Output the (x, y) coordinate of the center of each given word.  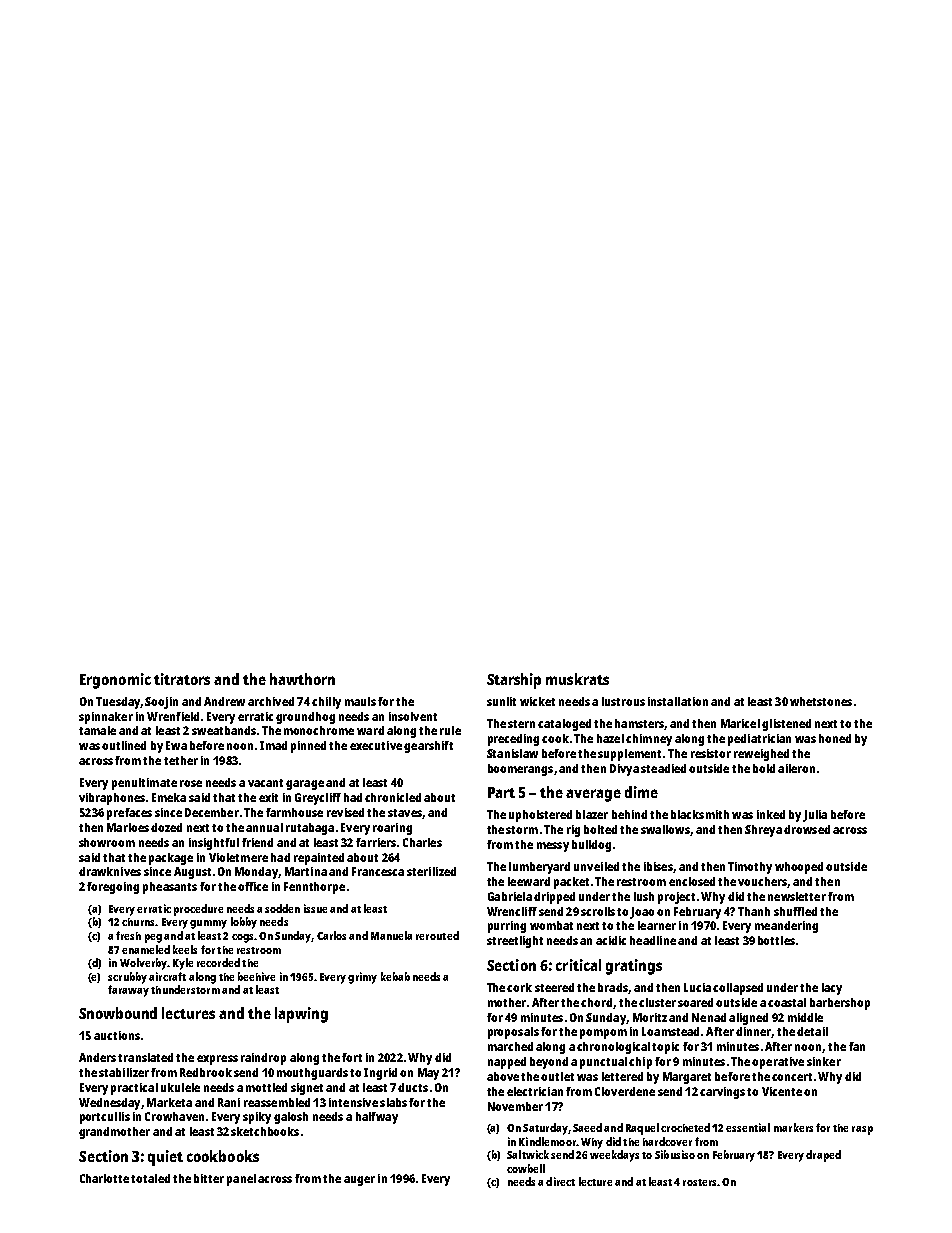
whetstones (821, 701)
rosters (699, 1182)
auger (359, 1181)
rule (450, 730)
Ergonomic (115, 681)
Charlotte (104, 1178)
